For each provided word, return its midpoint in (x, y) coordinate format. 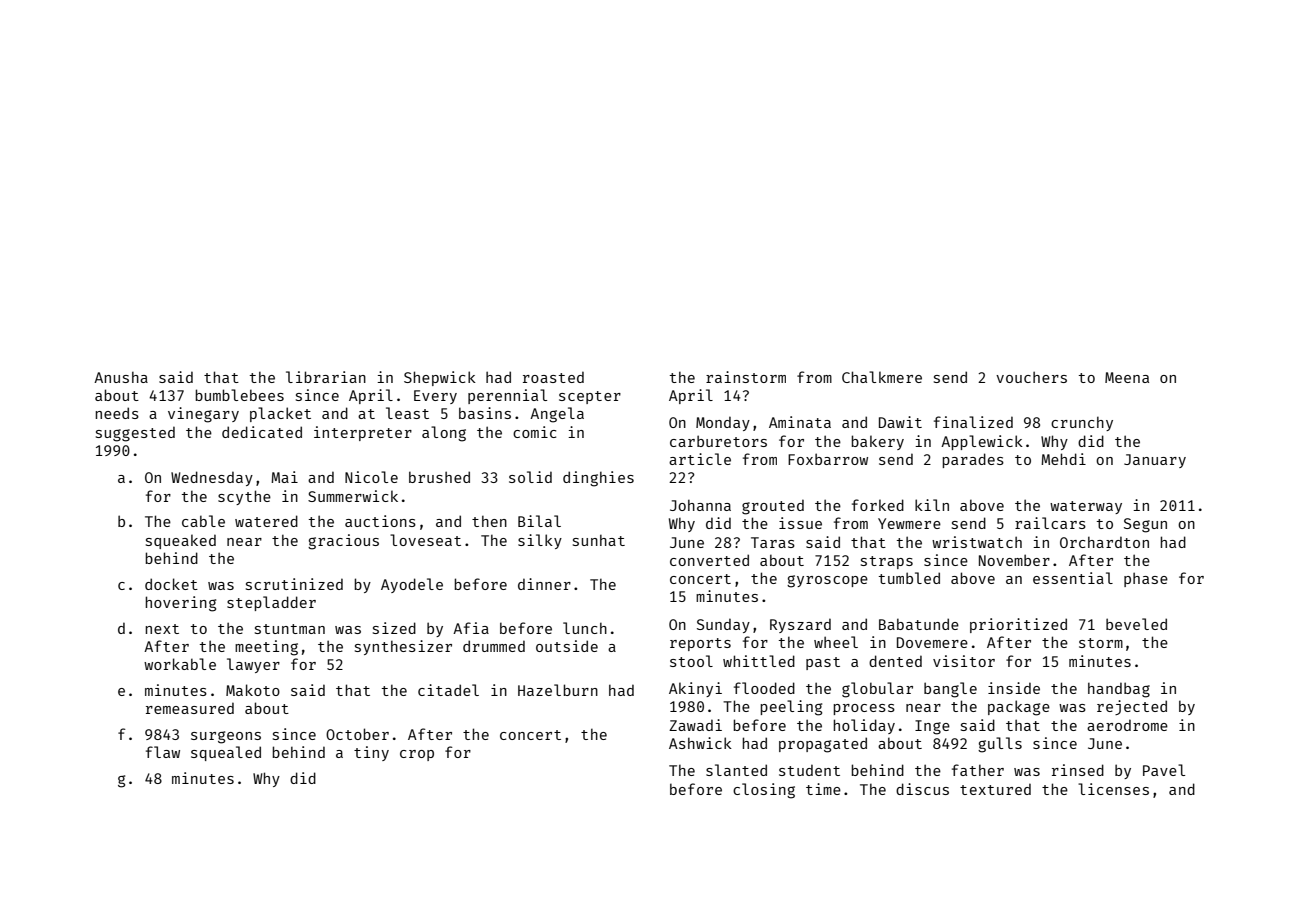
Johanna (700, 505)
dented (895, 661)
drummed (494, 646)
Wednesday (212, 478)
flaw (163, 752)
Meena (1127, 377)
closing (764, 791)
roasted (553, 377)
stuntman (290, 629)
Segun (1145, 525)
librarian (326, 377)
